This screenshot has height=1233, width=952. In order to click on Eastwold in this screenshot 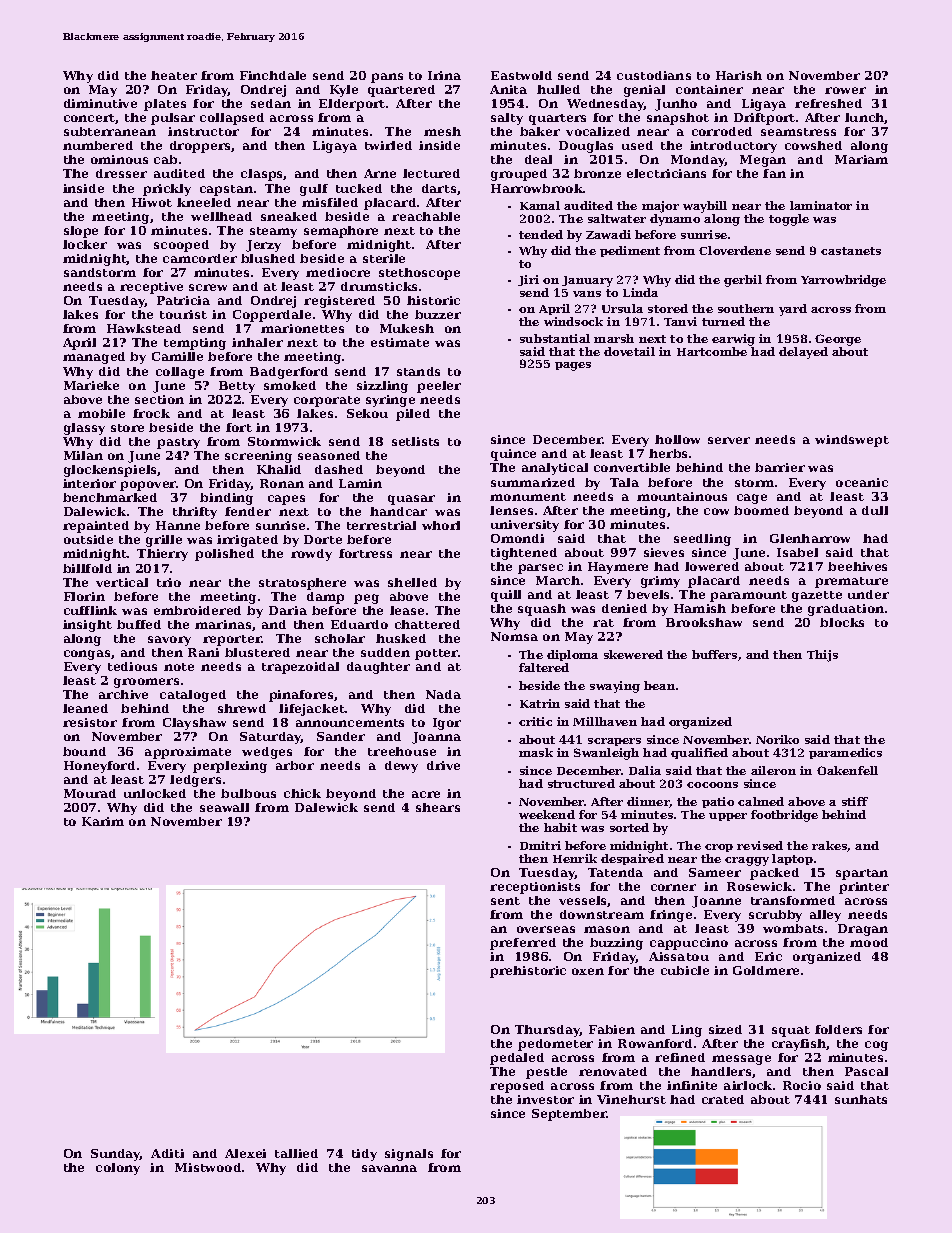, I will do `click(521, 75)`.
